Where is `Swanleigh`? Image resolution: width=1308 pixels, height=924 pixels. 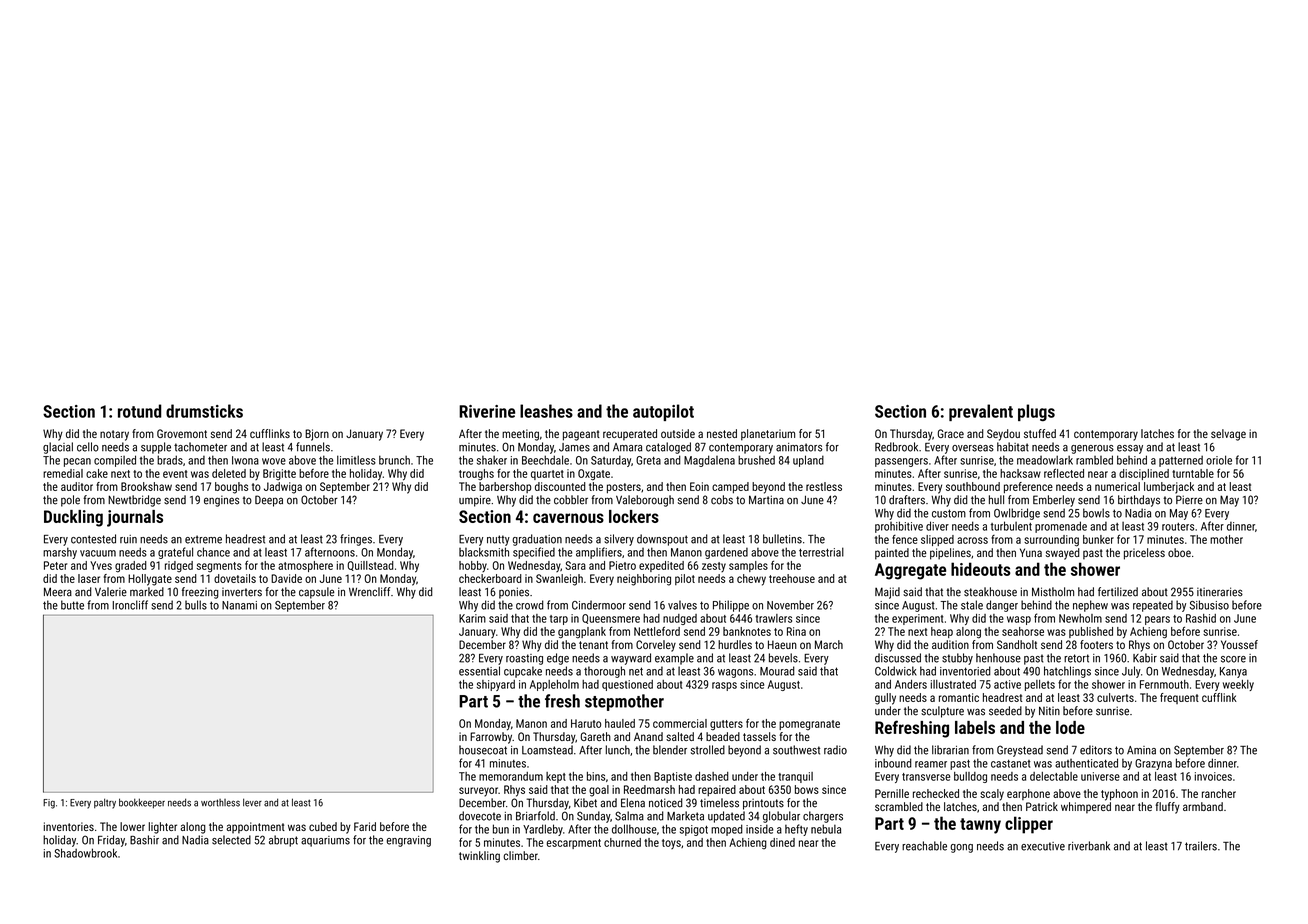 Swanleigh is located at coordinates (559, 580).
